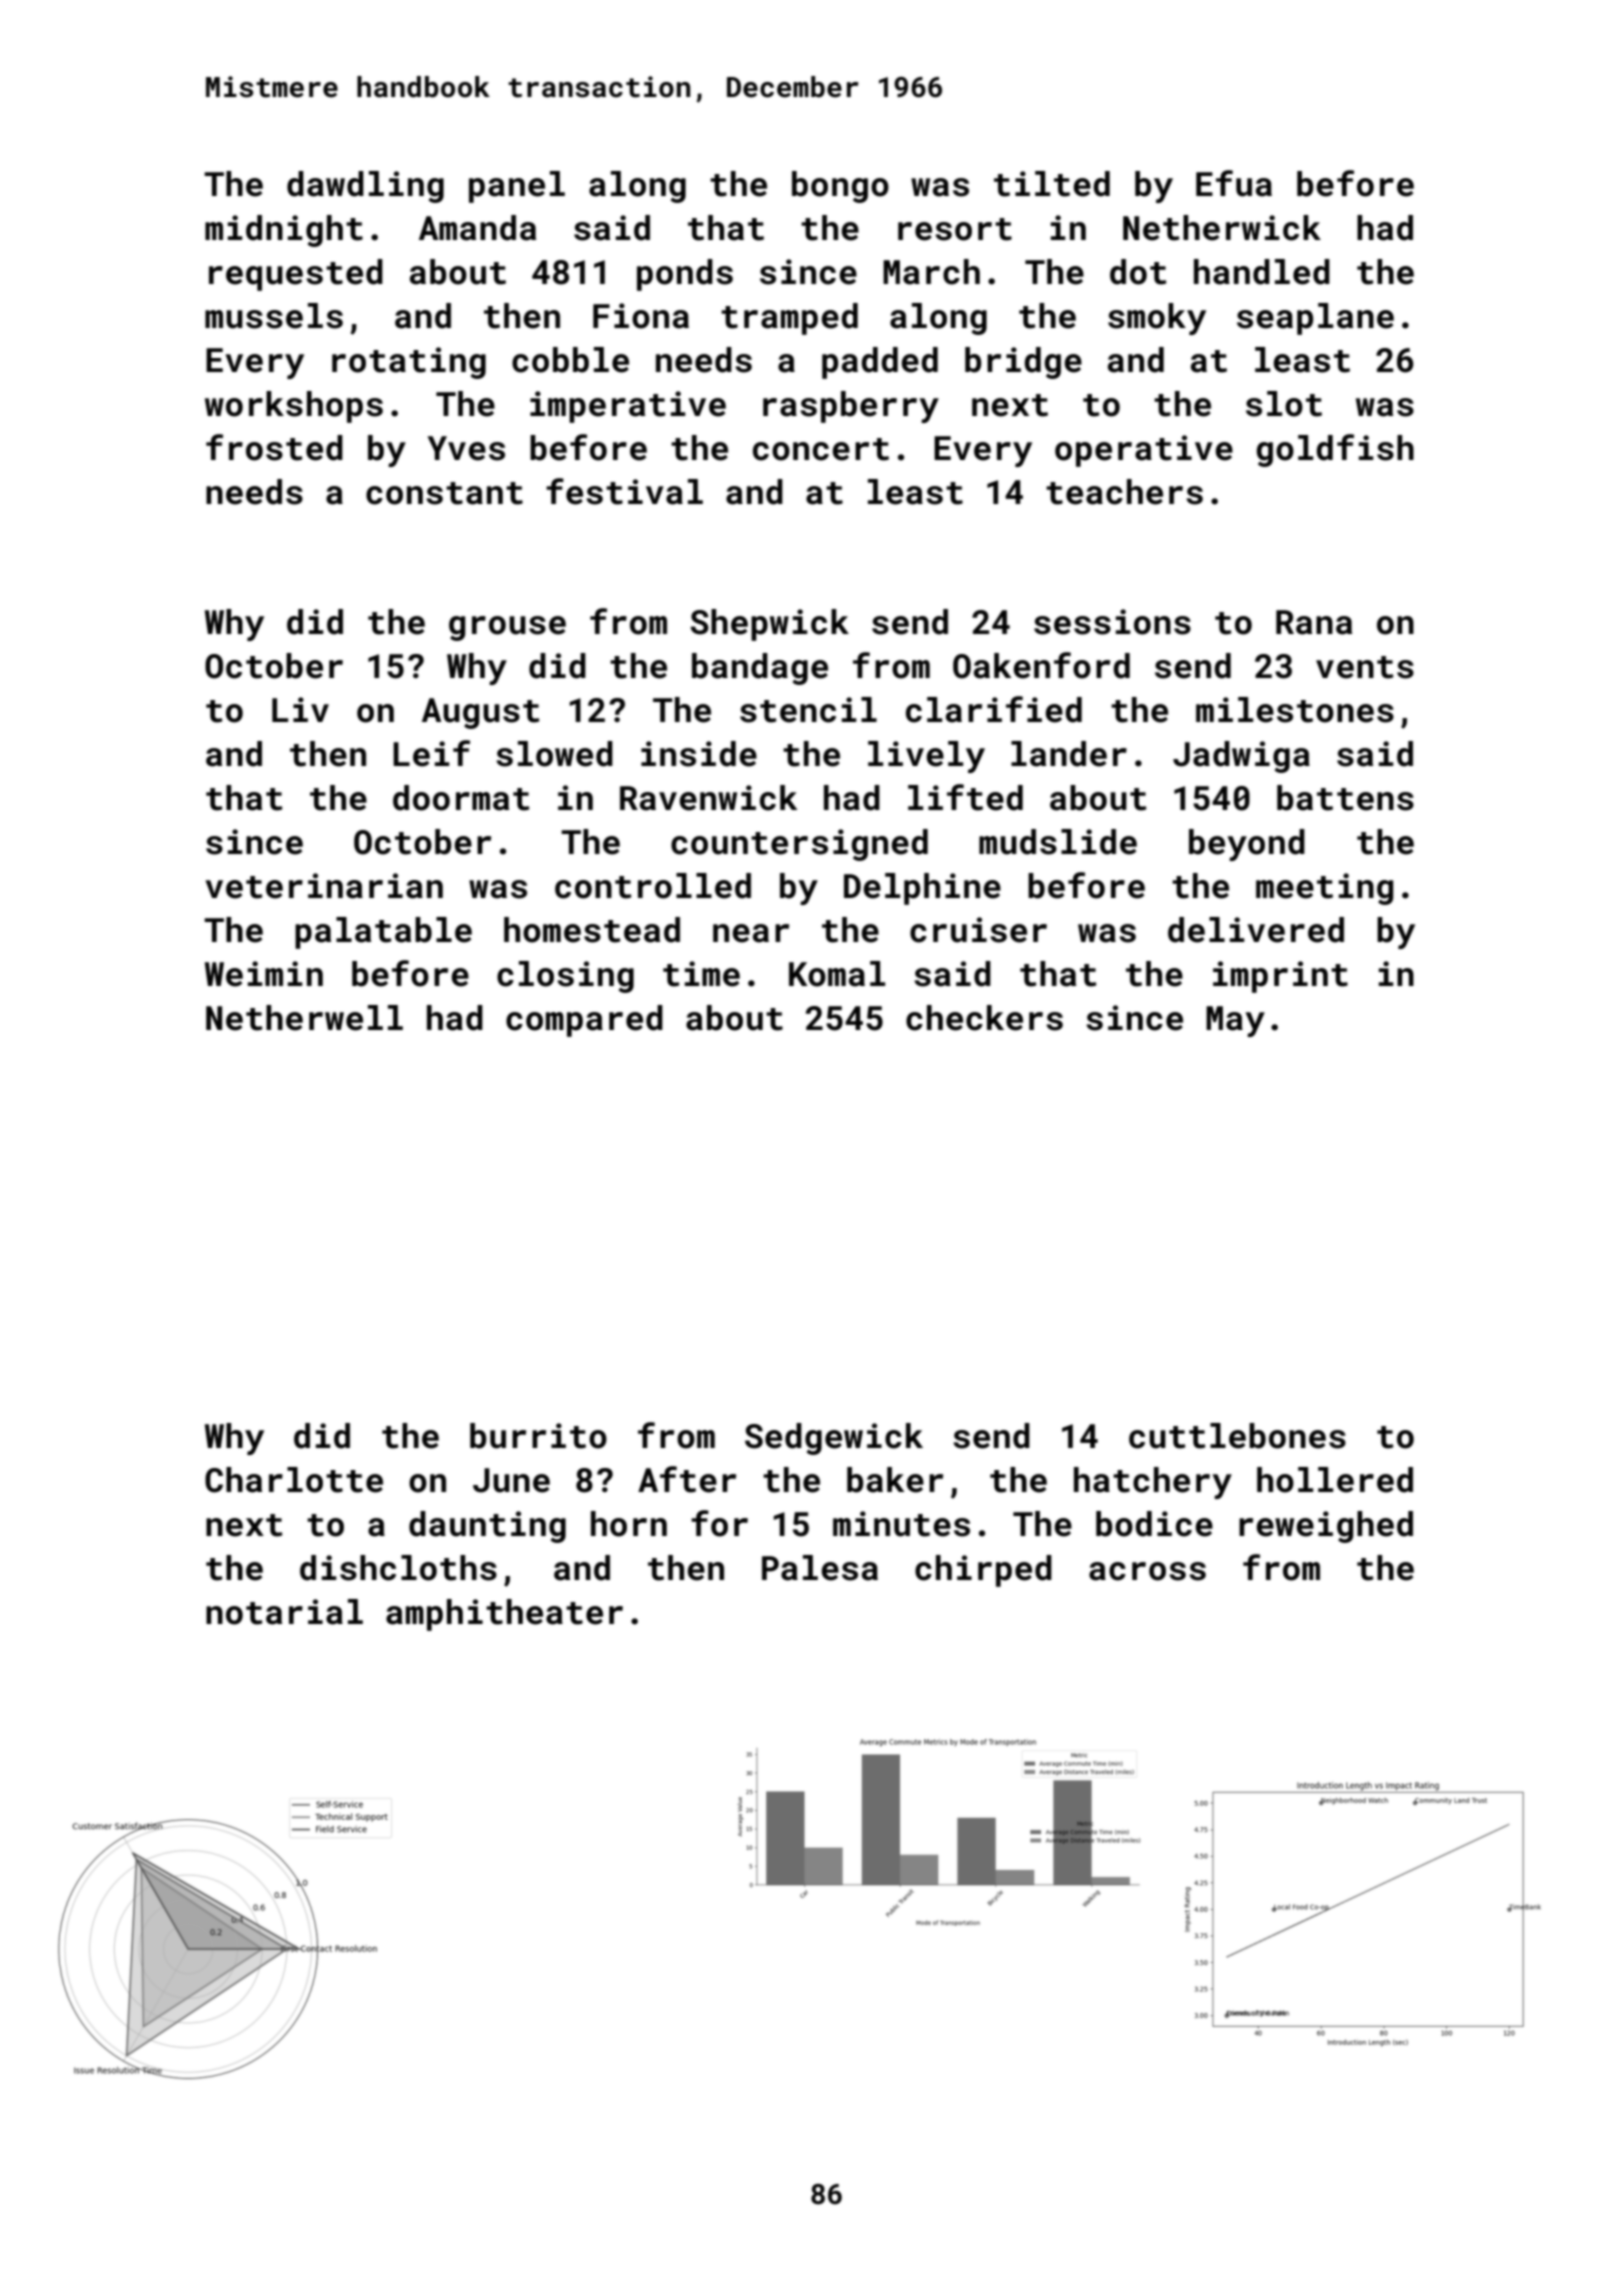 This screenshot has width=1620, height=2292. What do you see at coordinates (477, 228) in the screenshot?
I see `Amanda` at bounding box center [477, 228].
